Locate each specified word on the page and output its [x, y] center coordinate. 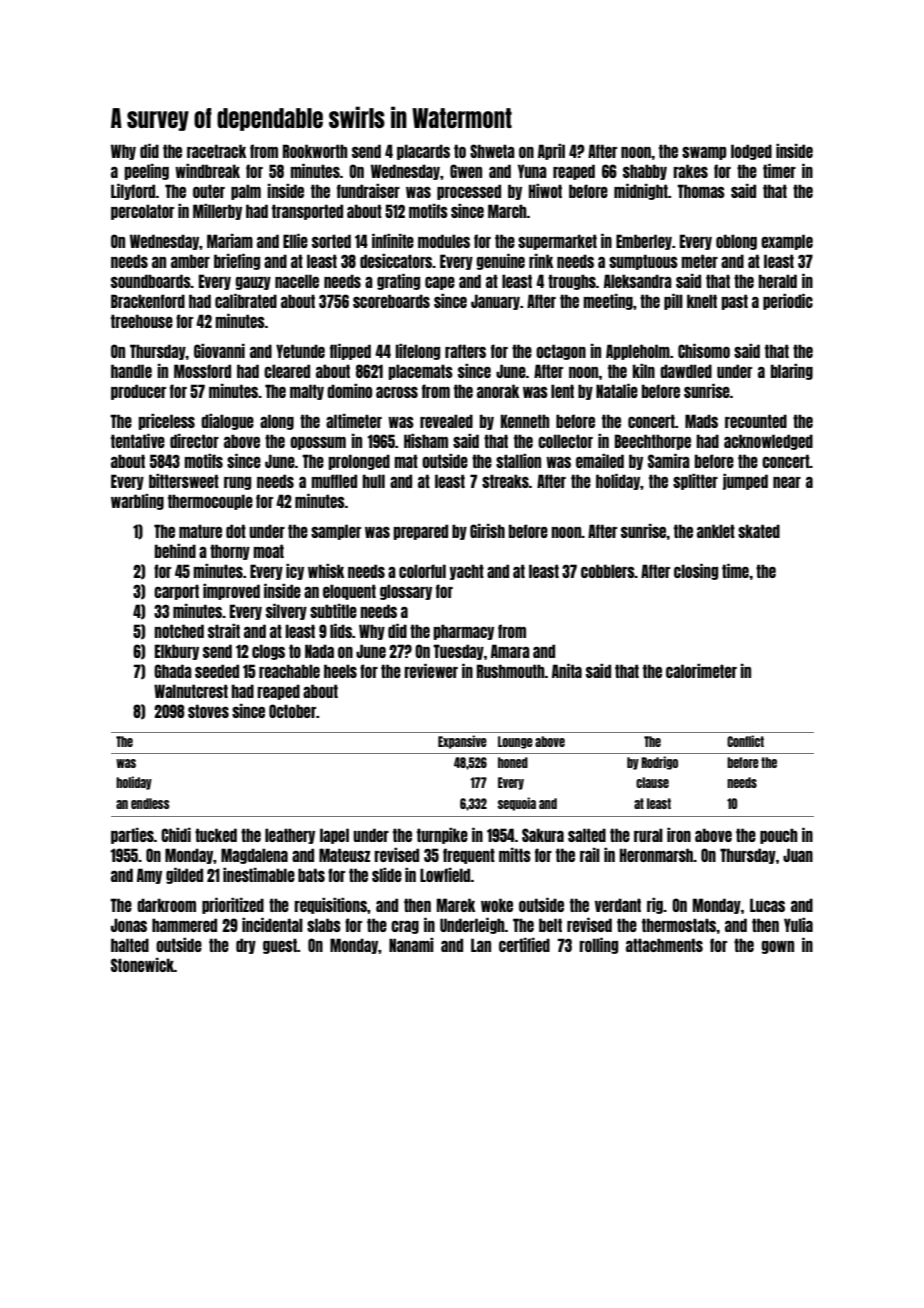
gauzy [253, 283]
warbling [137, 502]
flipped [350, 352]
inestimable [259, 875]
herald [778, 281]
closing [696, 572]
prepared [421, 532]
